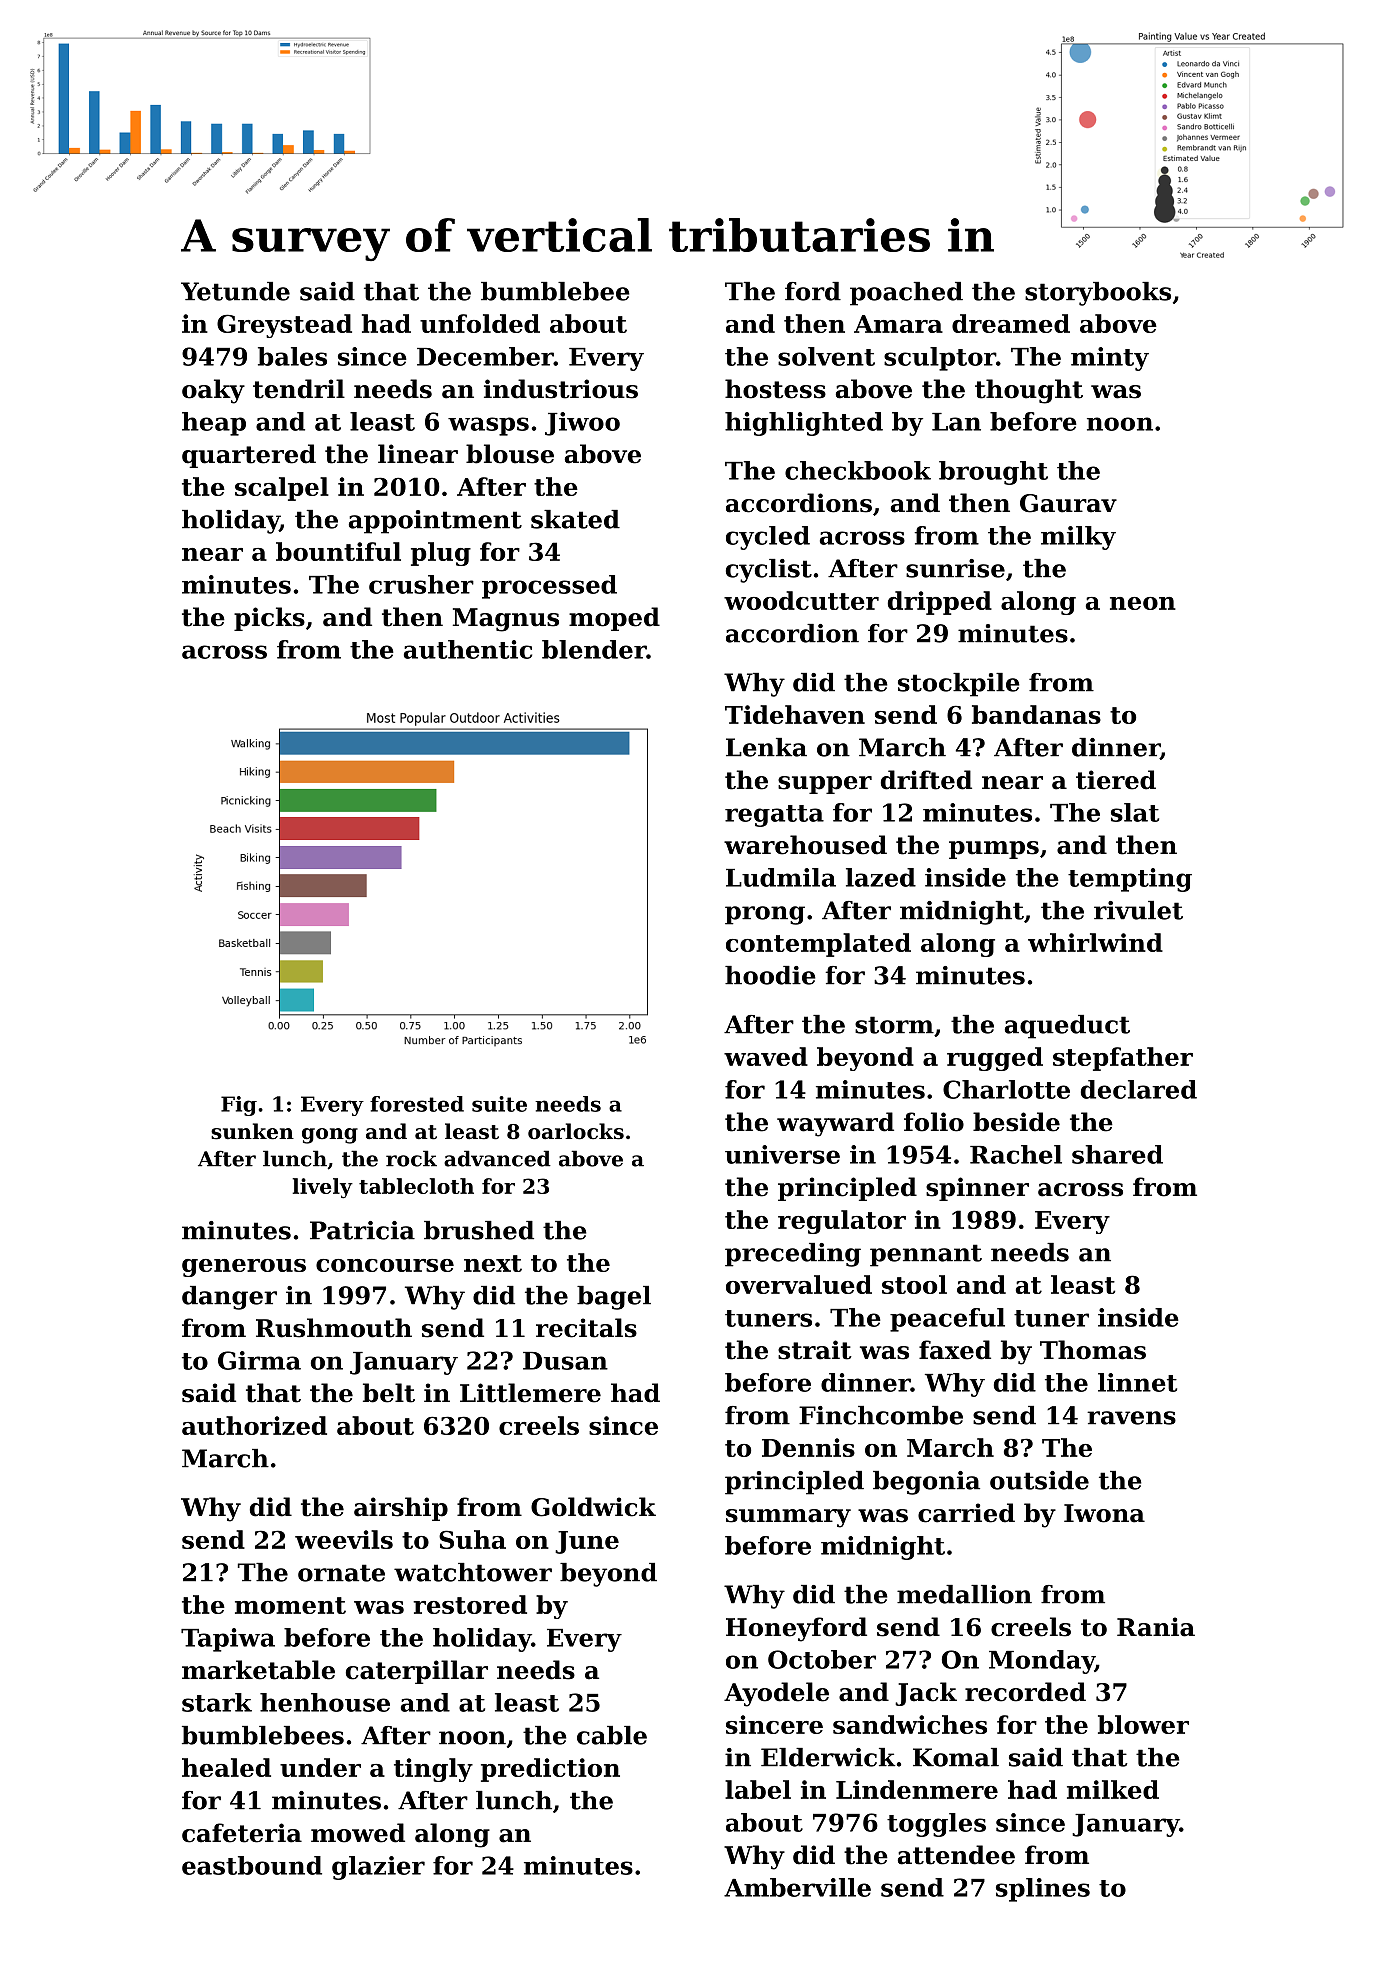 The image size is (1386, 1969). Describe the element at coordinates (993, 473) in the screenshot. I see `brought` at that location.
